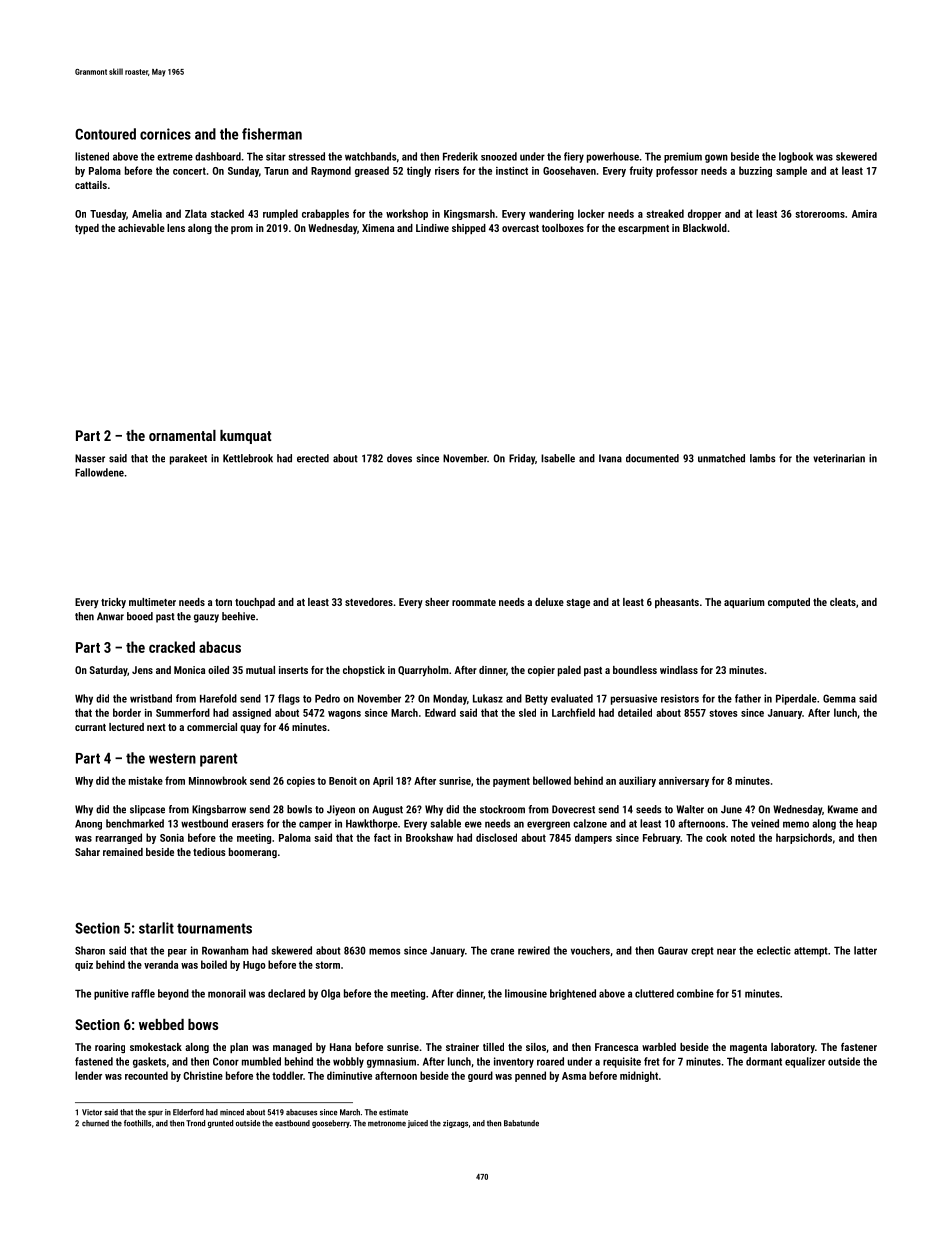 This screenshot has width=952, height=1233. What do you see at coordinates (399, 458) in the screenshot?
I see `doves` at bounding box center [399, 458].
